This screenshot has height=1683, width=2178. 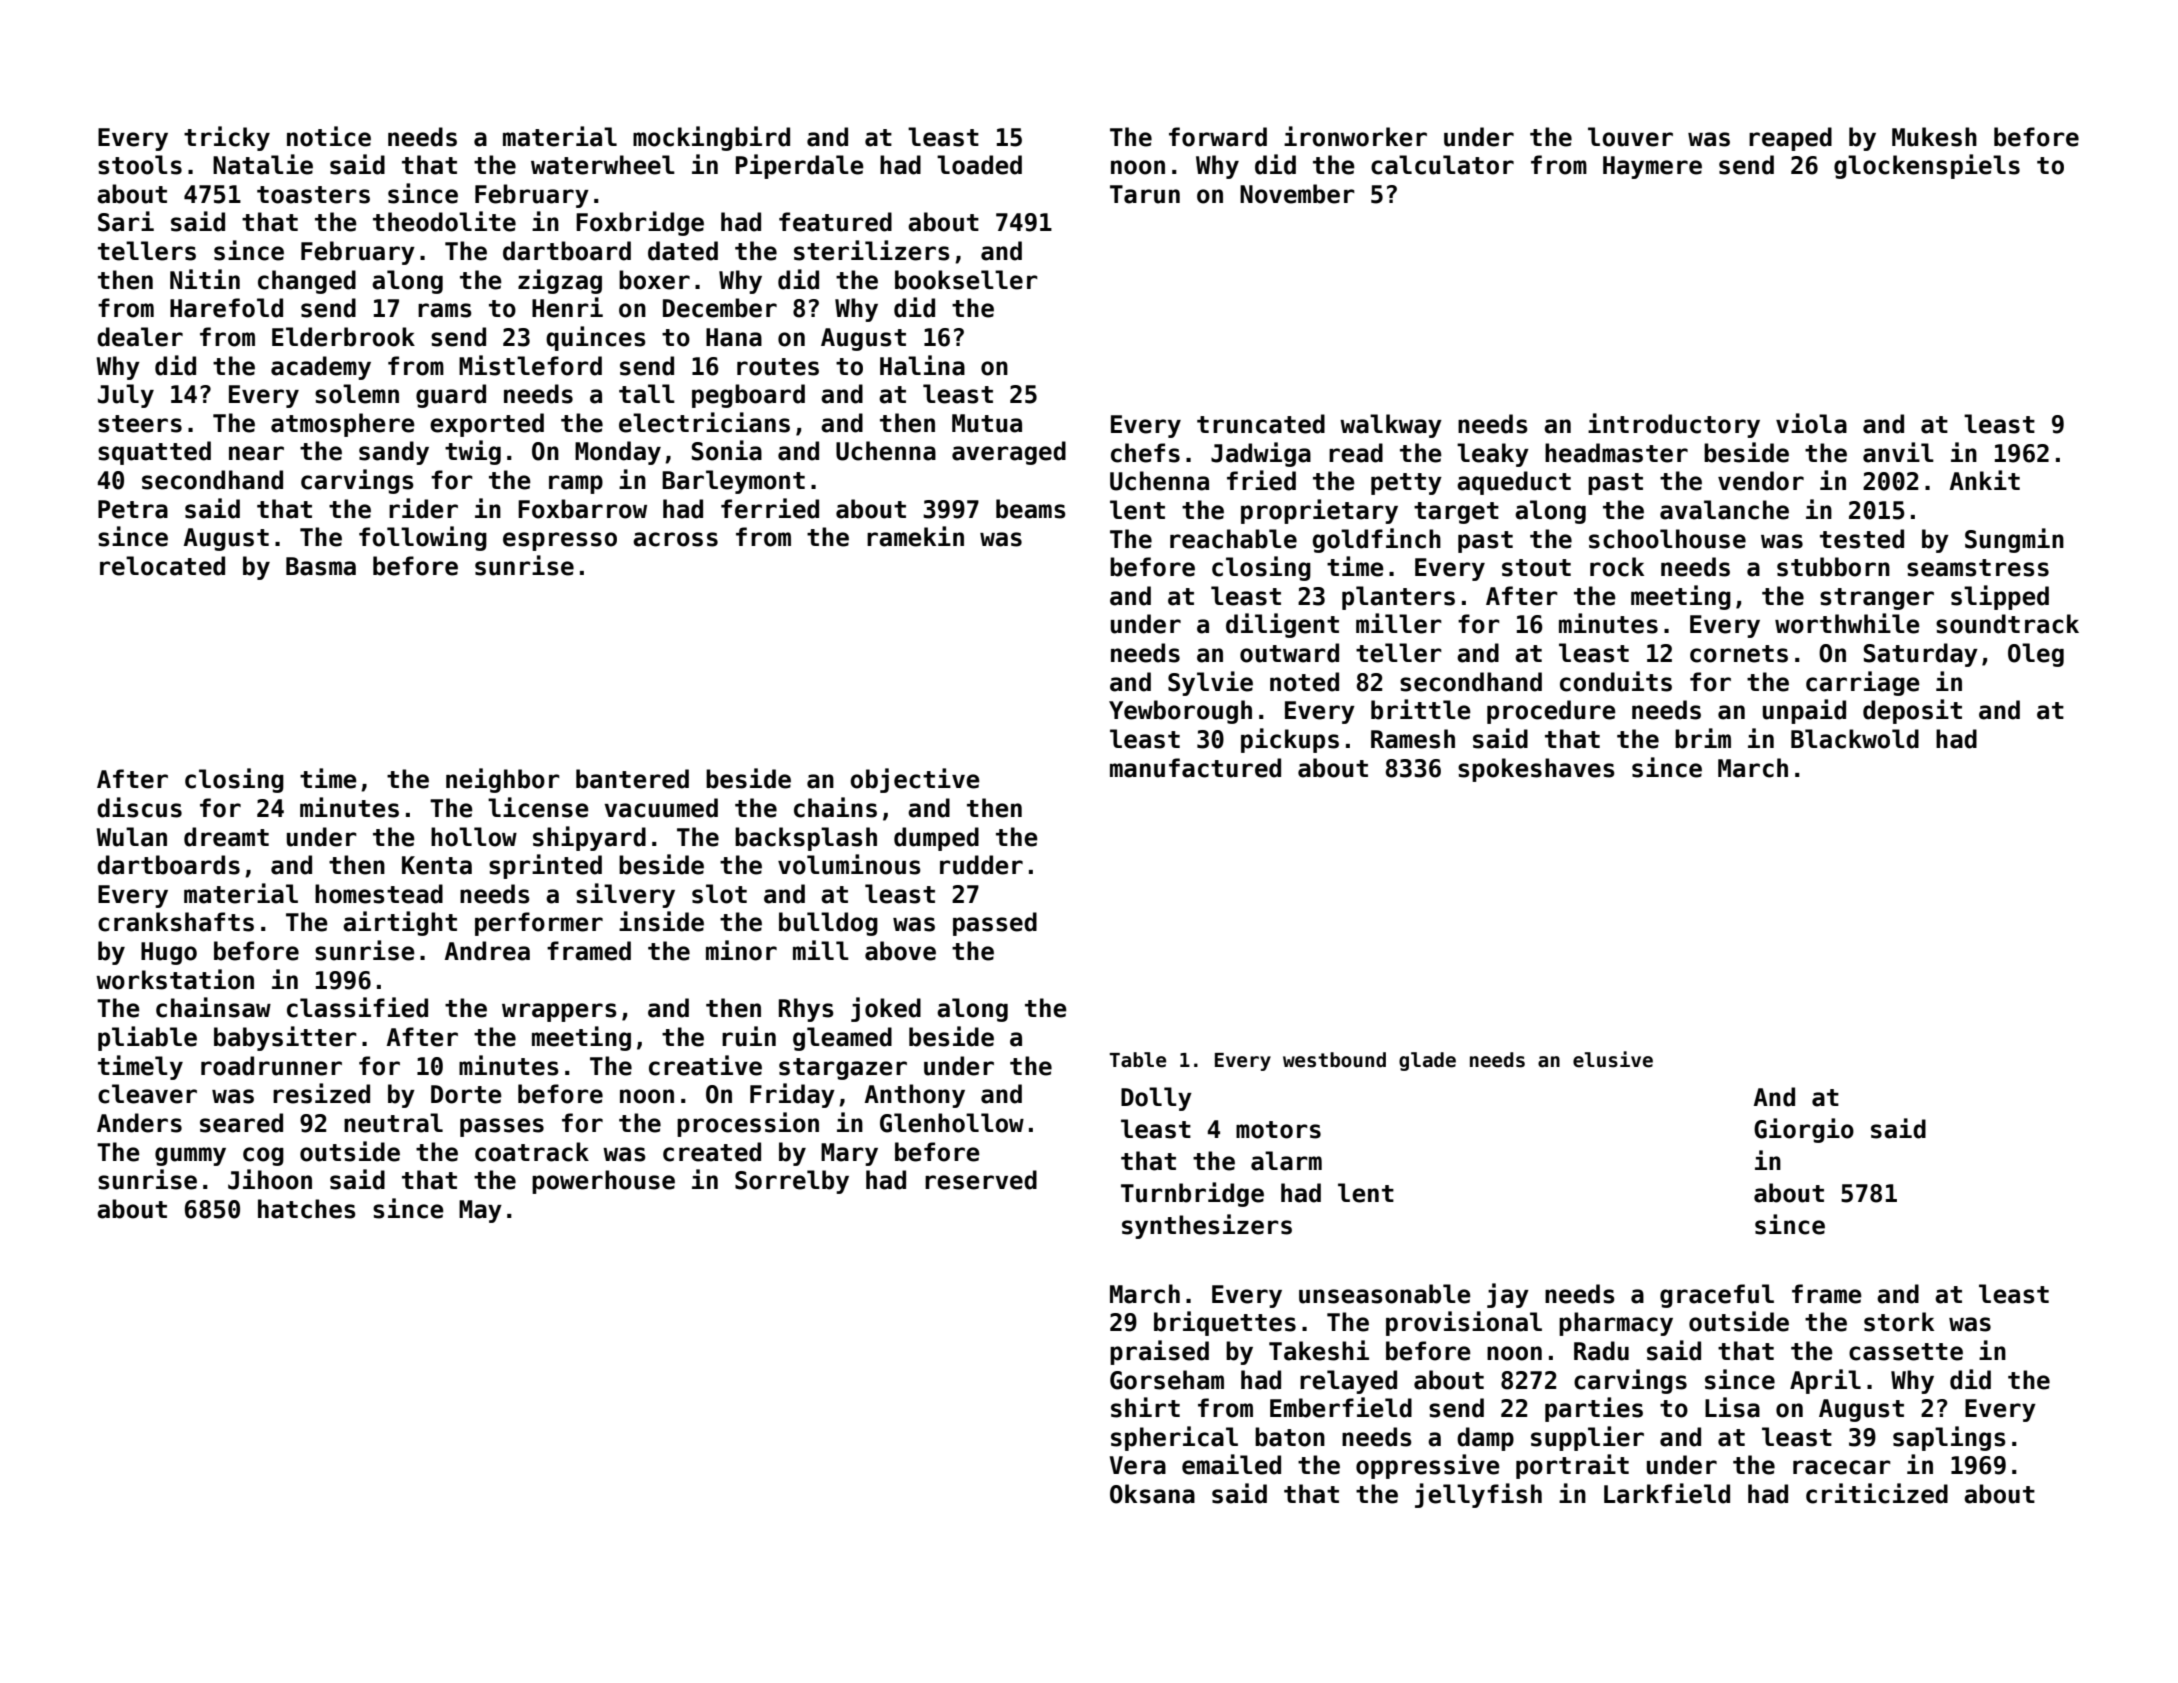 What do you see at coordinates (1630, 137) in the screenshot?
I see `louver` at bounding box center [1630, 137].
